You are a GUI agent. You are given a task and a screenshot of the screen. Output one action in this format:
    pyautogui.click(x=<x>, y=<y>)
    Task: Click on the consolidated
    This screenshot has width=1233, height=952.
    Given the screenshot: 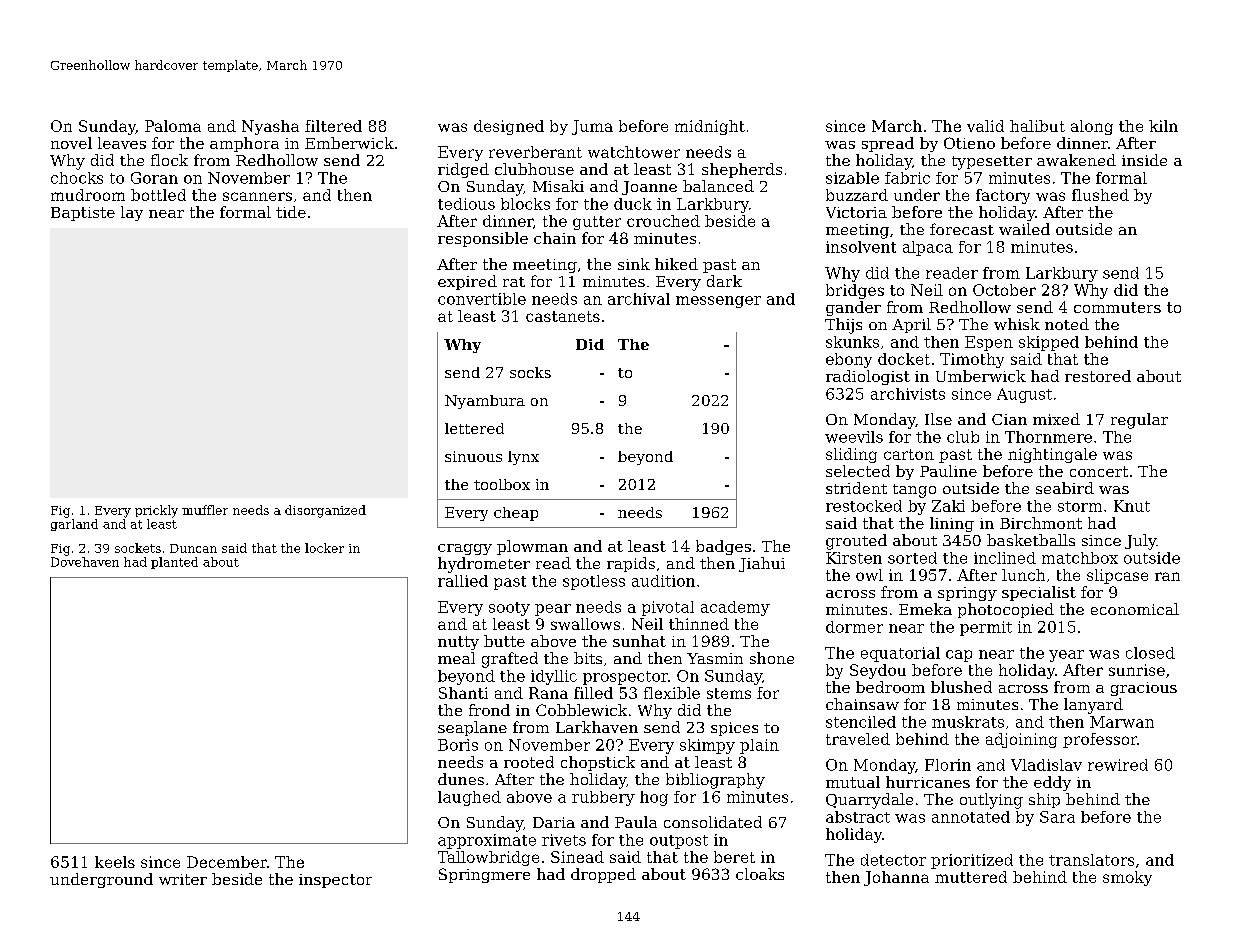 What is the action you would take?
    pyautogui.click(x=713, y=822)
